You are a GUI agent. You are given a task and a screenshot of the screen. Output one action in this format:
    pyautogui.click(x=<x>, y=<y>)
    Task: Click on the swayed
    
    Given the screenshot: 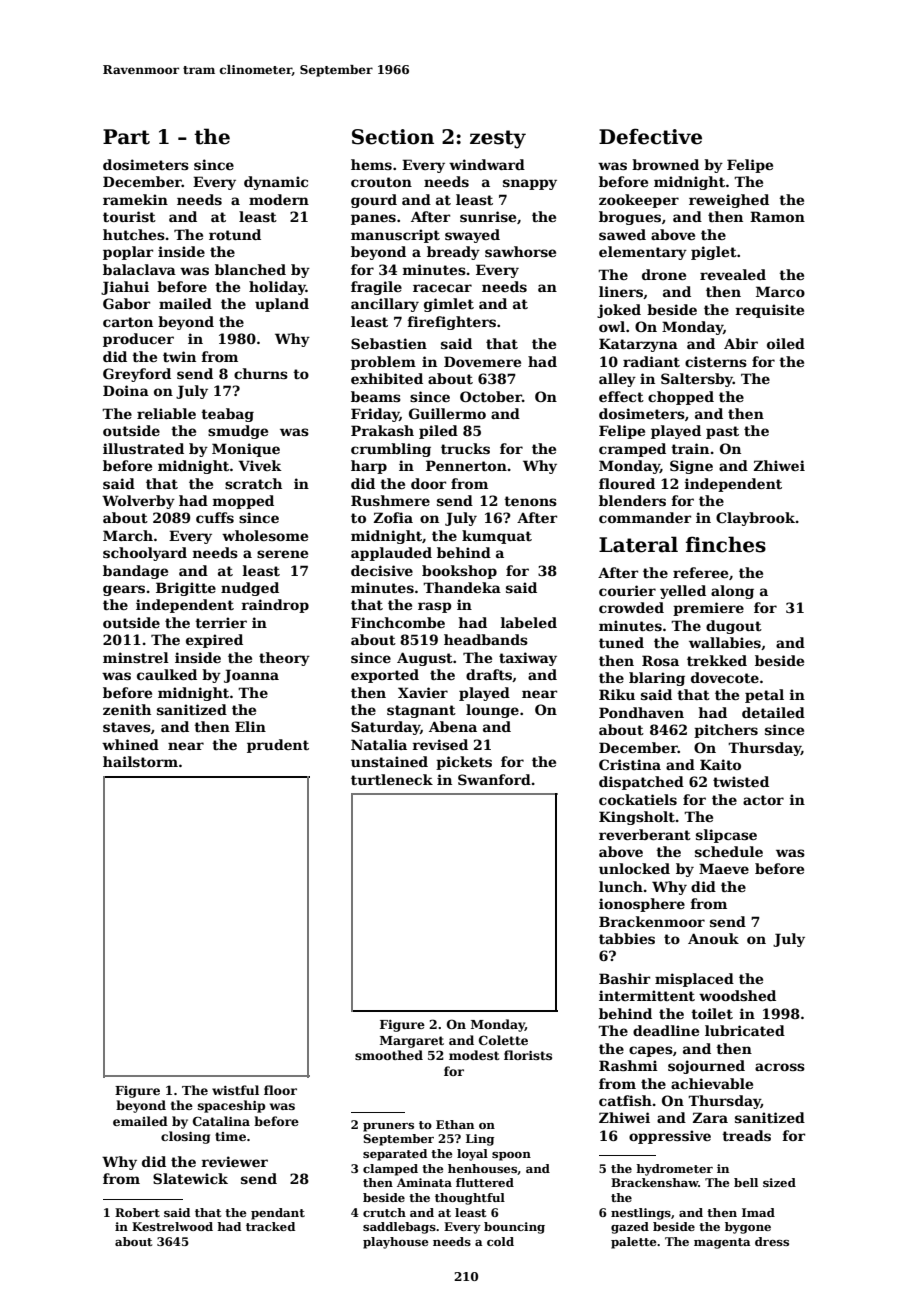 What is the action you would take?
    pyautogui.click(x=472, y=236)
